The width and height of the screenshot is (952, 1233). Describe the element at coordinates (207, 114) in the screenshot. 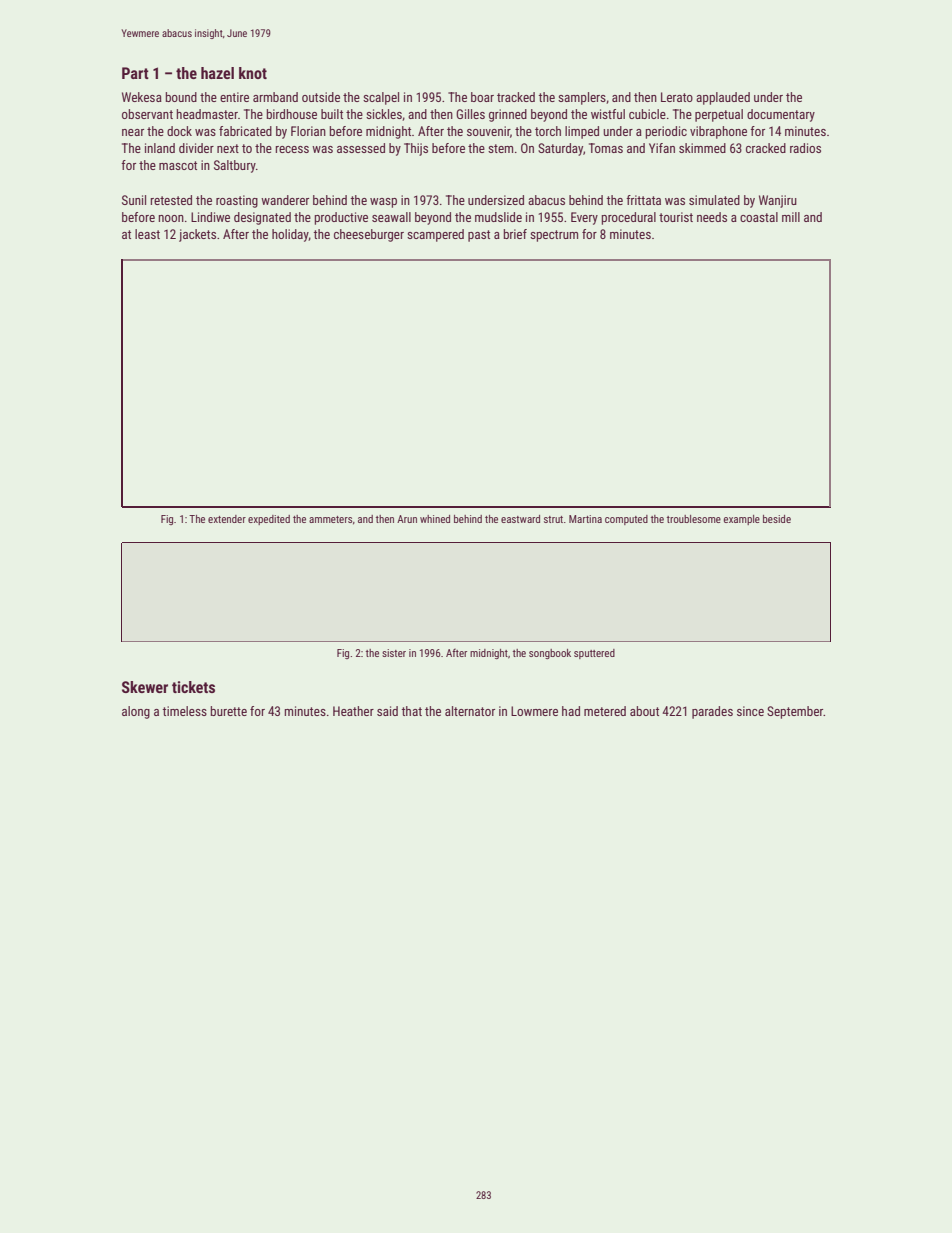

I see `headmaster` at that location.
